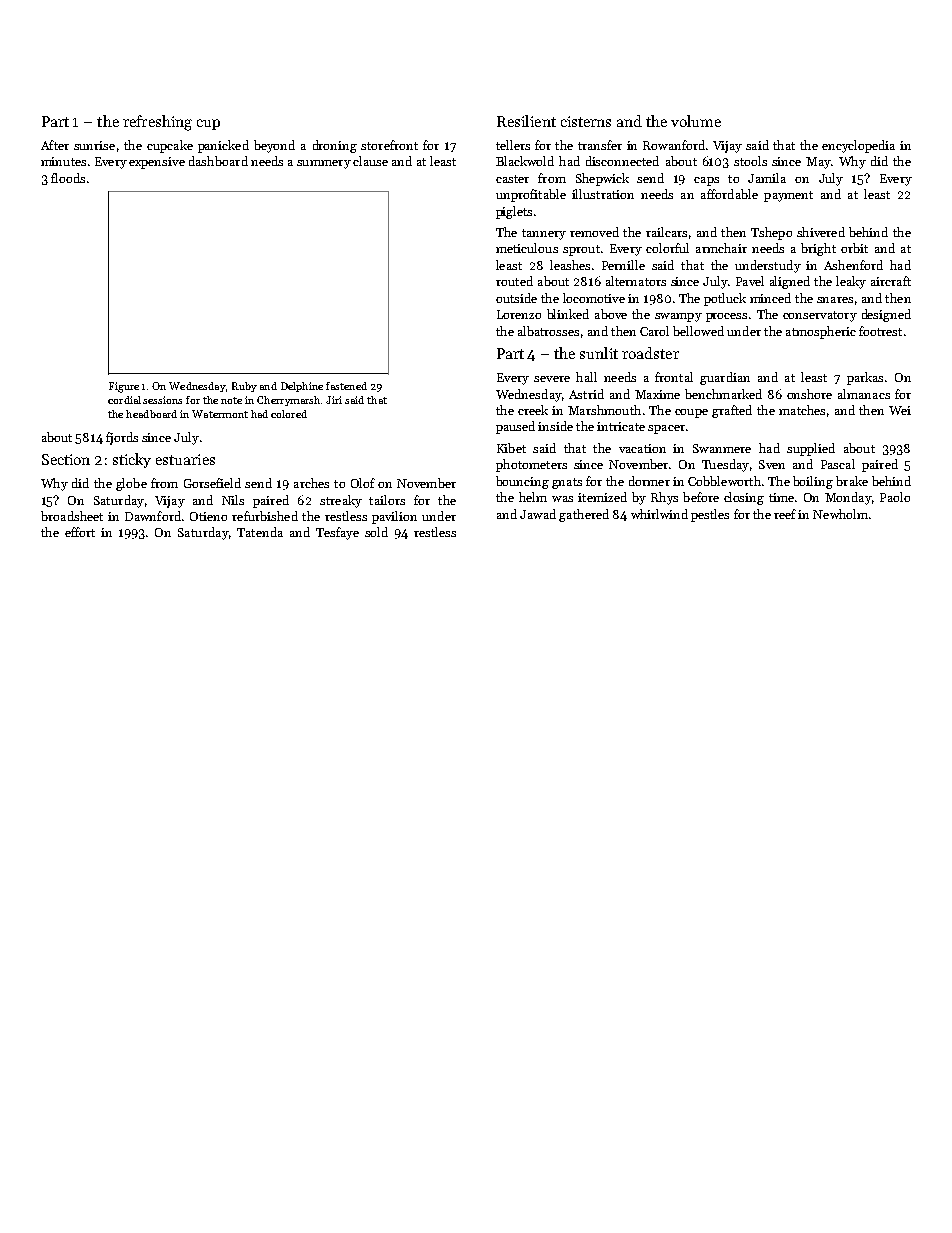 The image size is (952, 1233). What do you see at coordinates (514, 281) in the screenshot?
I see `routed` at bounding box center [514, 281].
